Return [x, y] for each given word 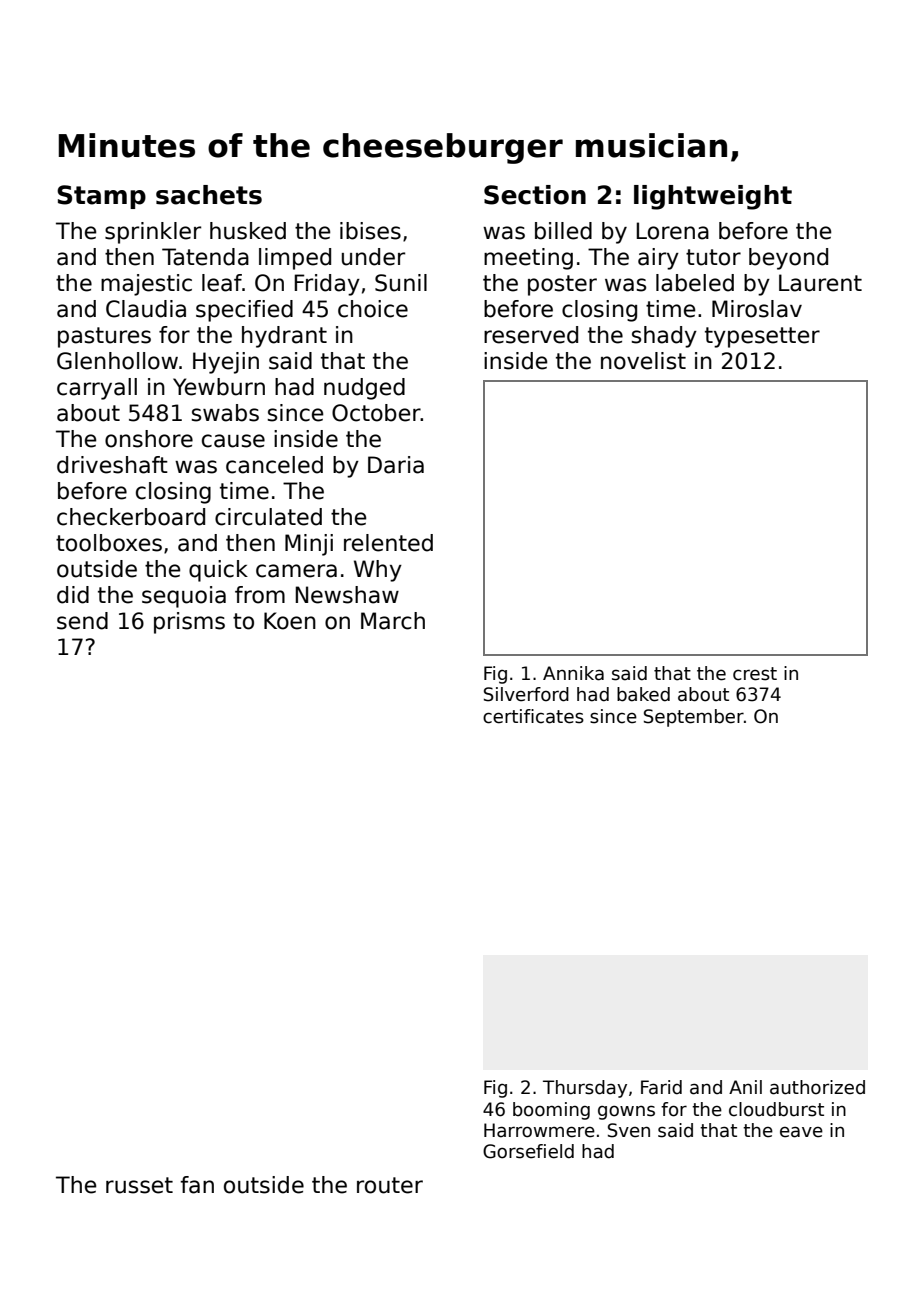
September [694, 718]
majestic [146, 285]
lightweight [713, 197]
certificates [533, 716]
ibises [370, 231]
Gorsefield [528, 1151]
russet [139, 1185]
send [82, 621]
